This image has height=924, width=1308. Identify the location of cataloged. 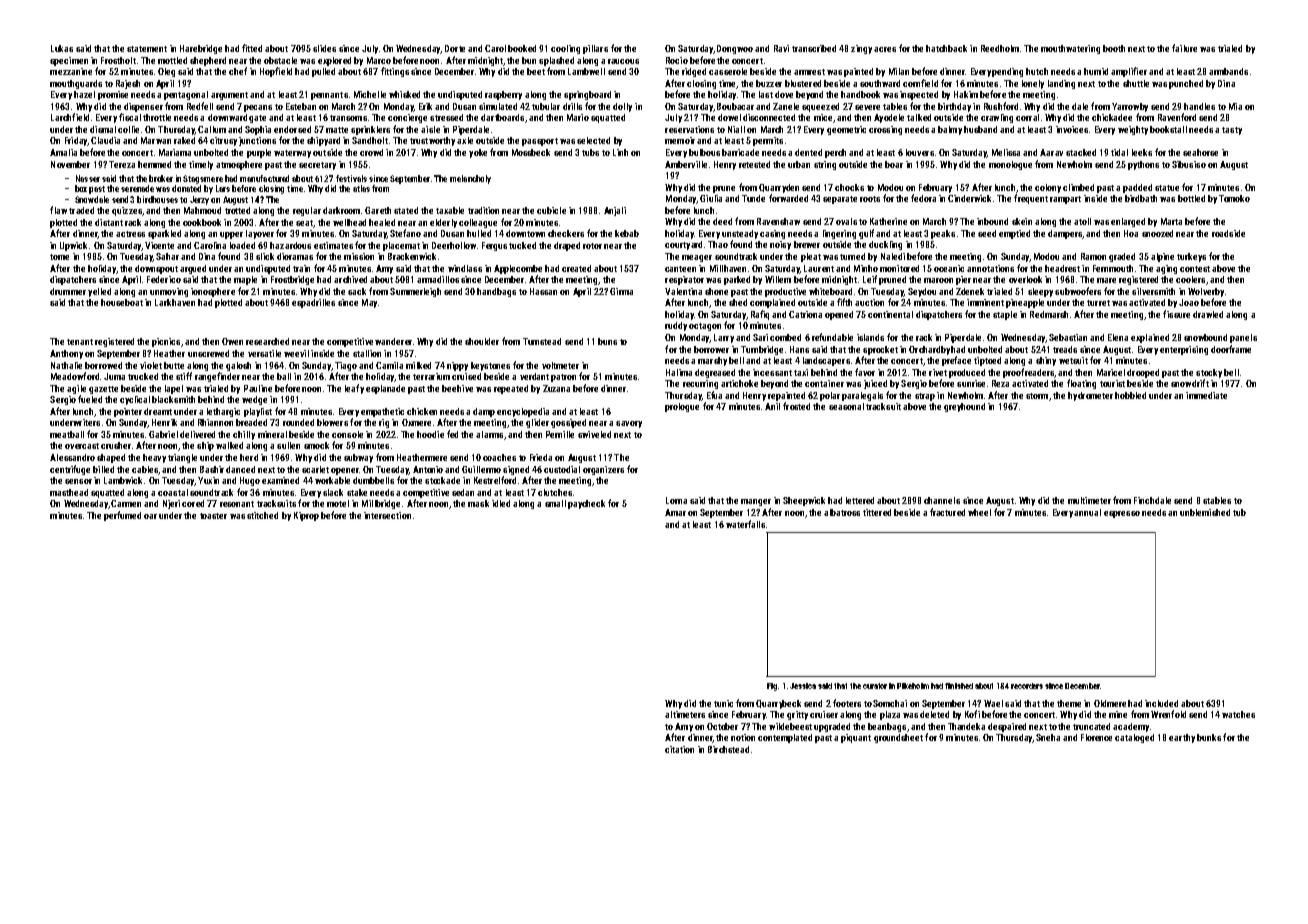
(1134, 738).
